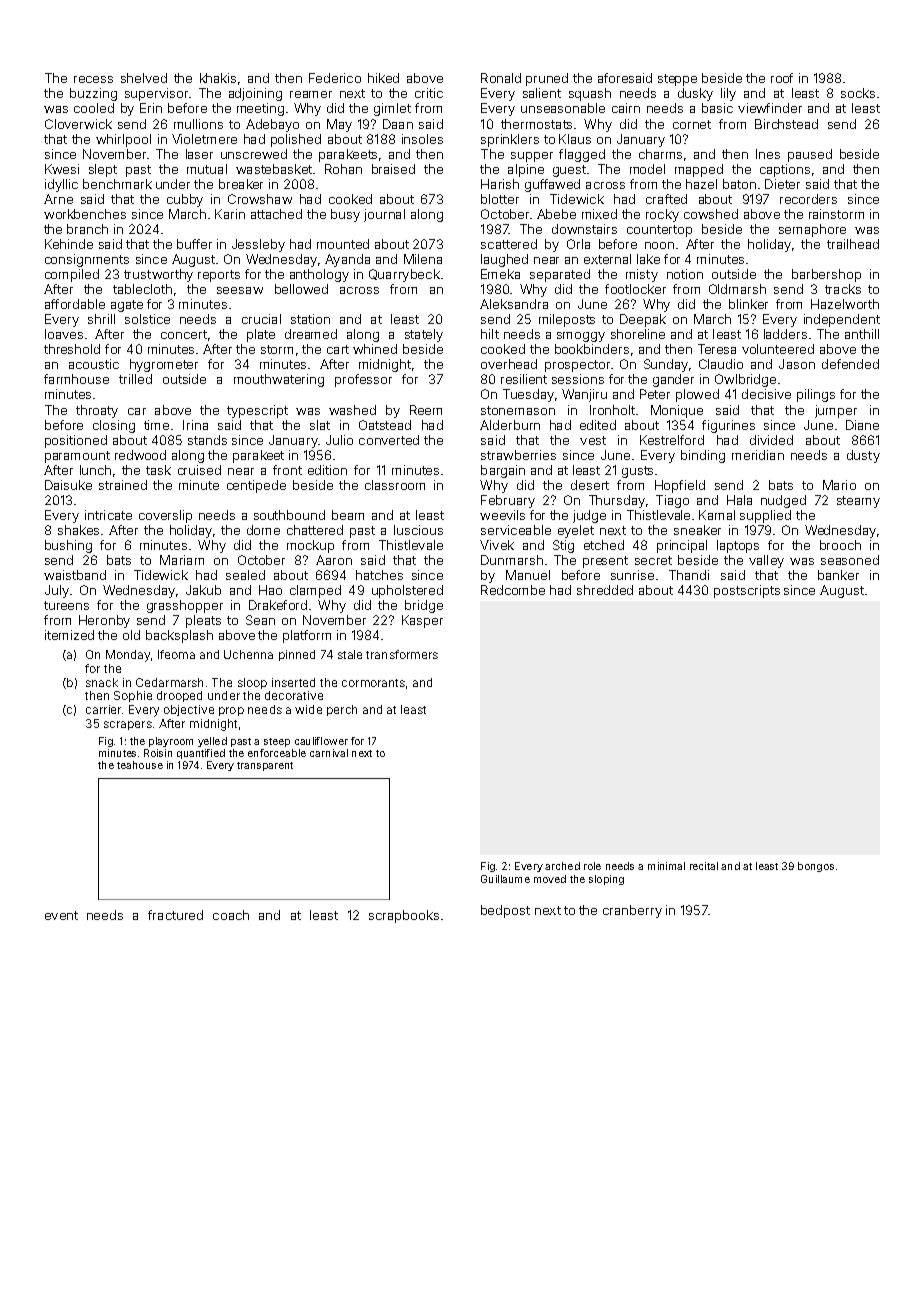  I want to click on Vivek, so click(497, 545).
